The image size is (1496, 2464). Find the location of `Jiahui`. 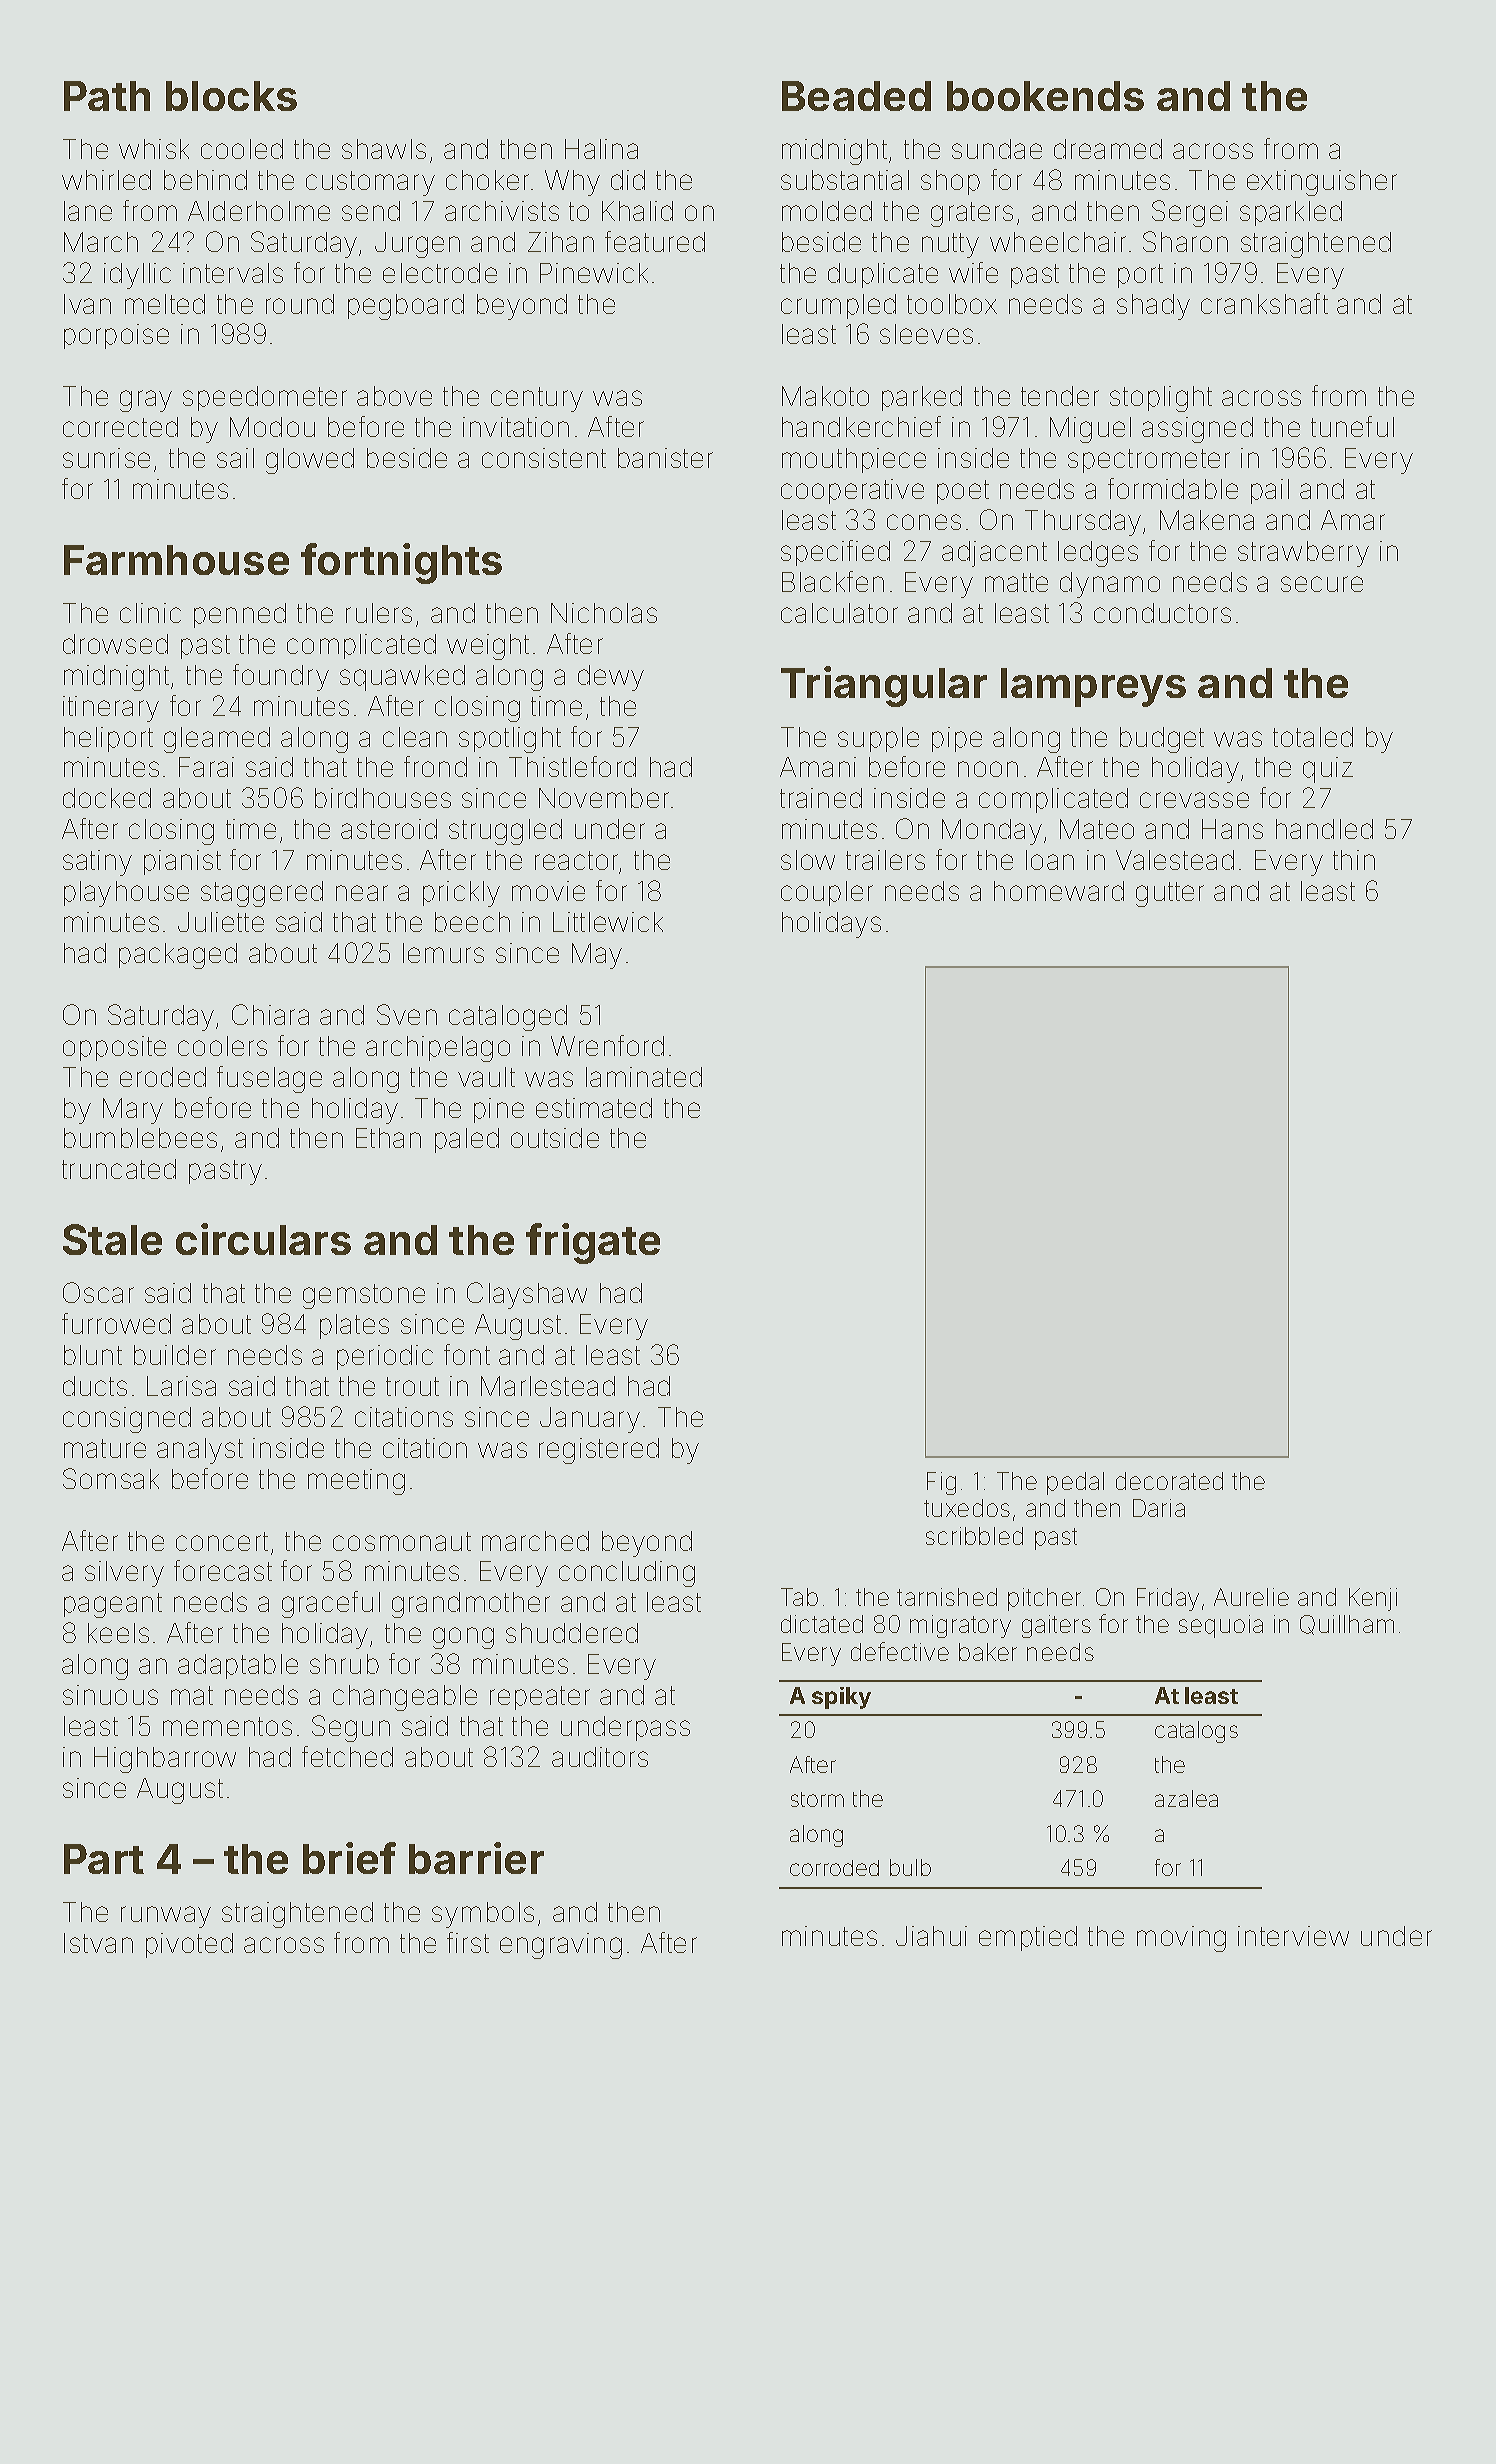

Jiahui is located at coordinates (931, 1936).
